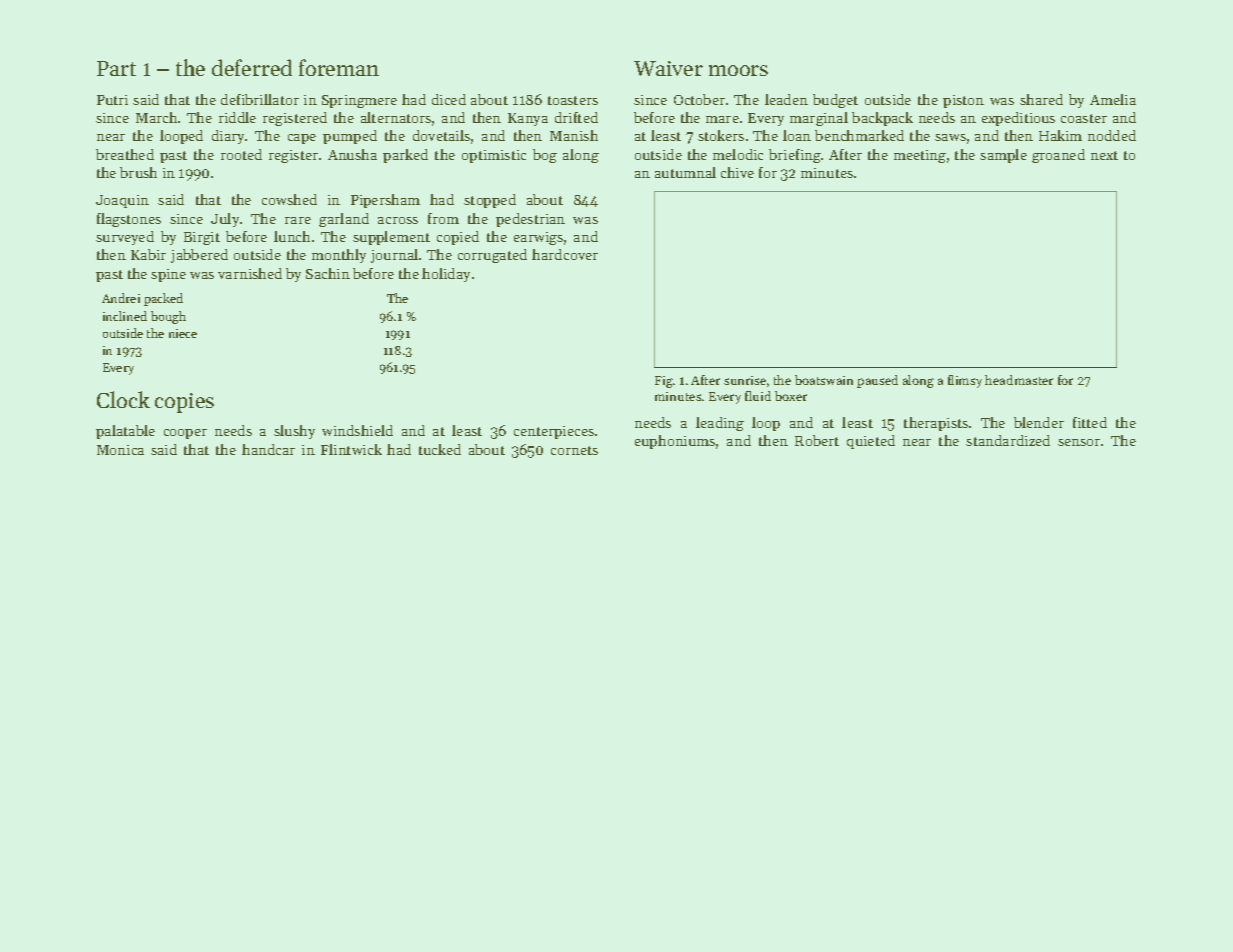 Image resolution: width=1233 pixels, height=952 pixels. What do you see at coordinates (183, 333) in the screenshot?
I see `niece` at bounding box center [183, 333].
